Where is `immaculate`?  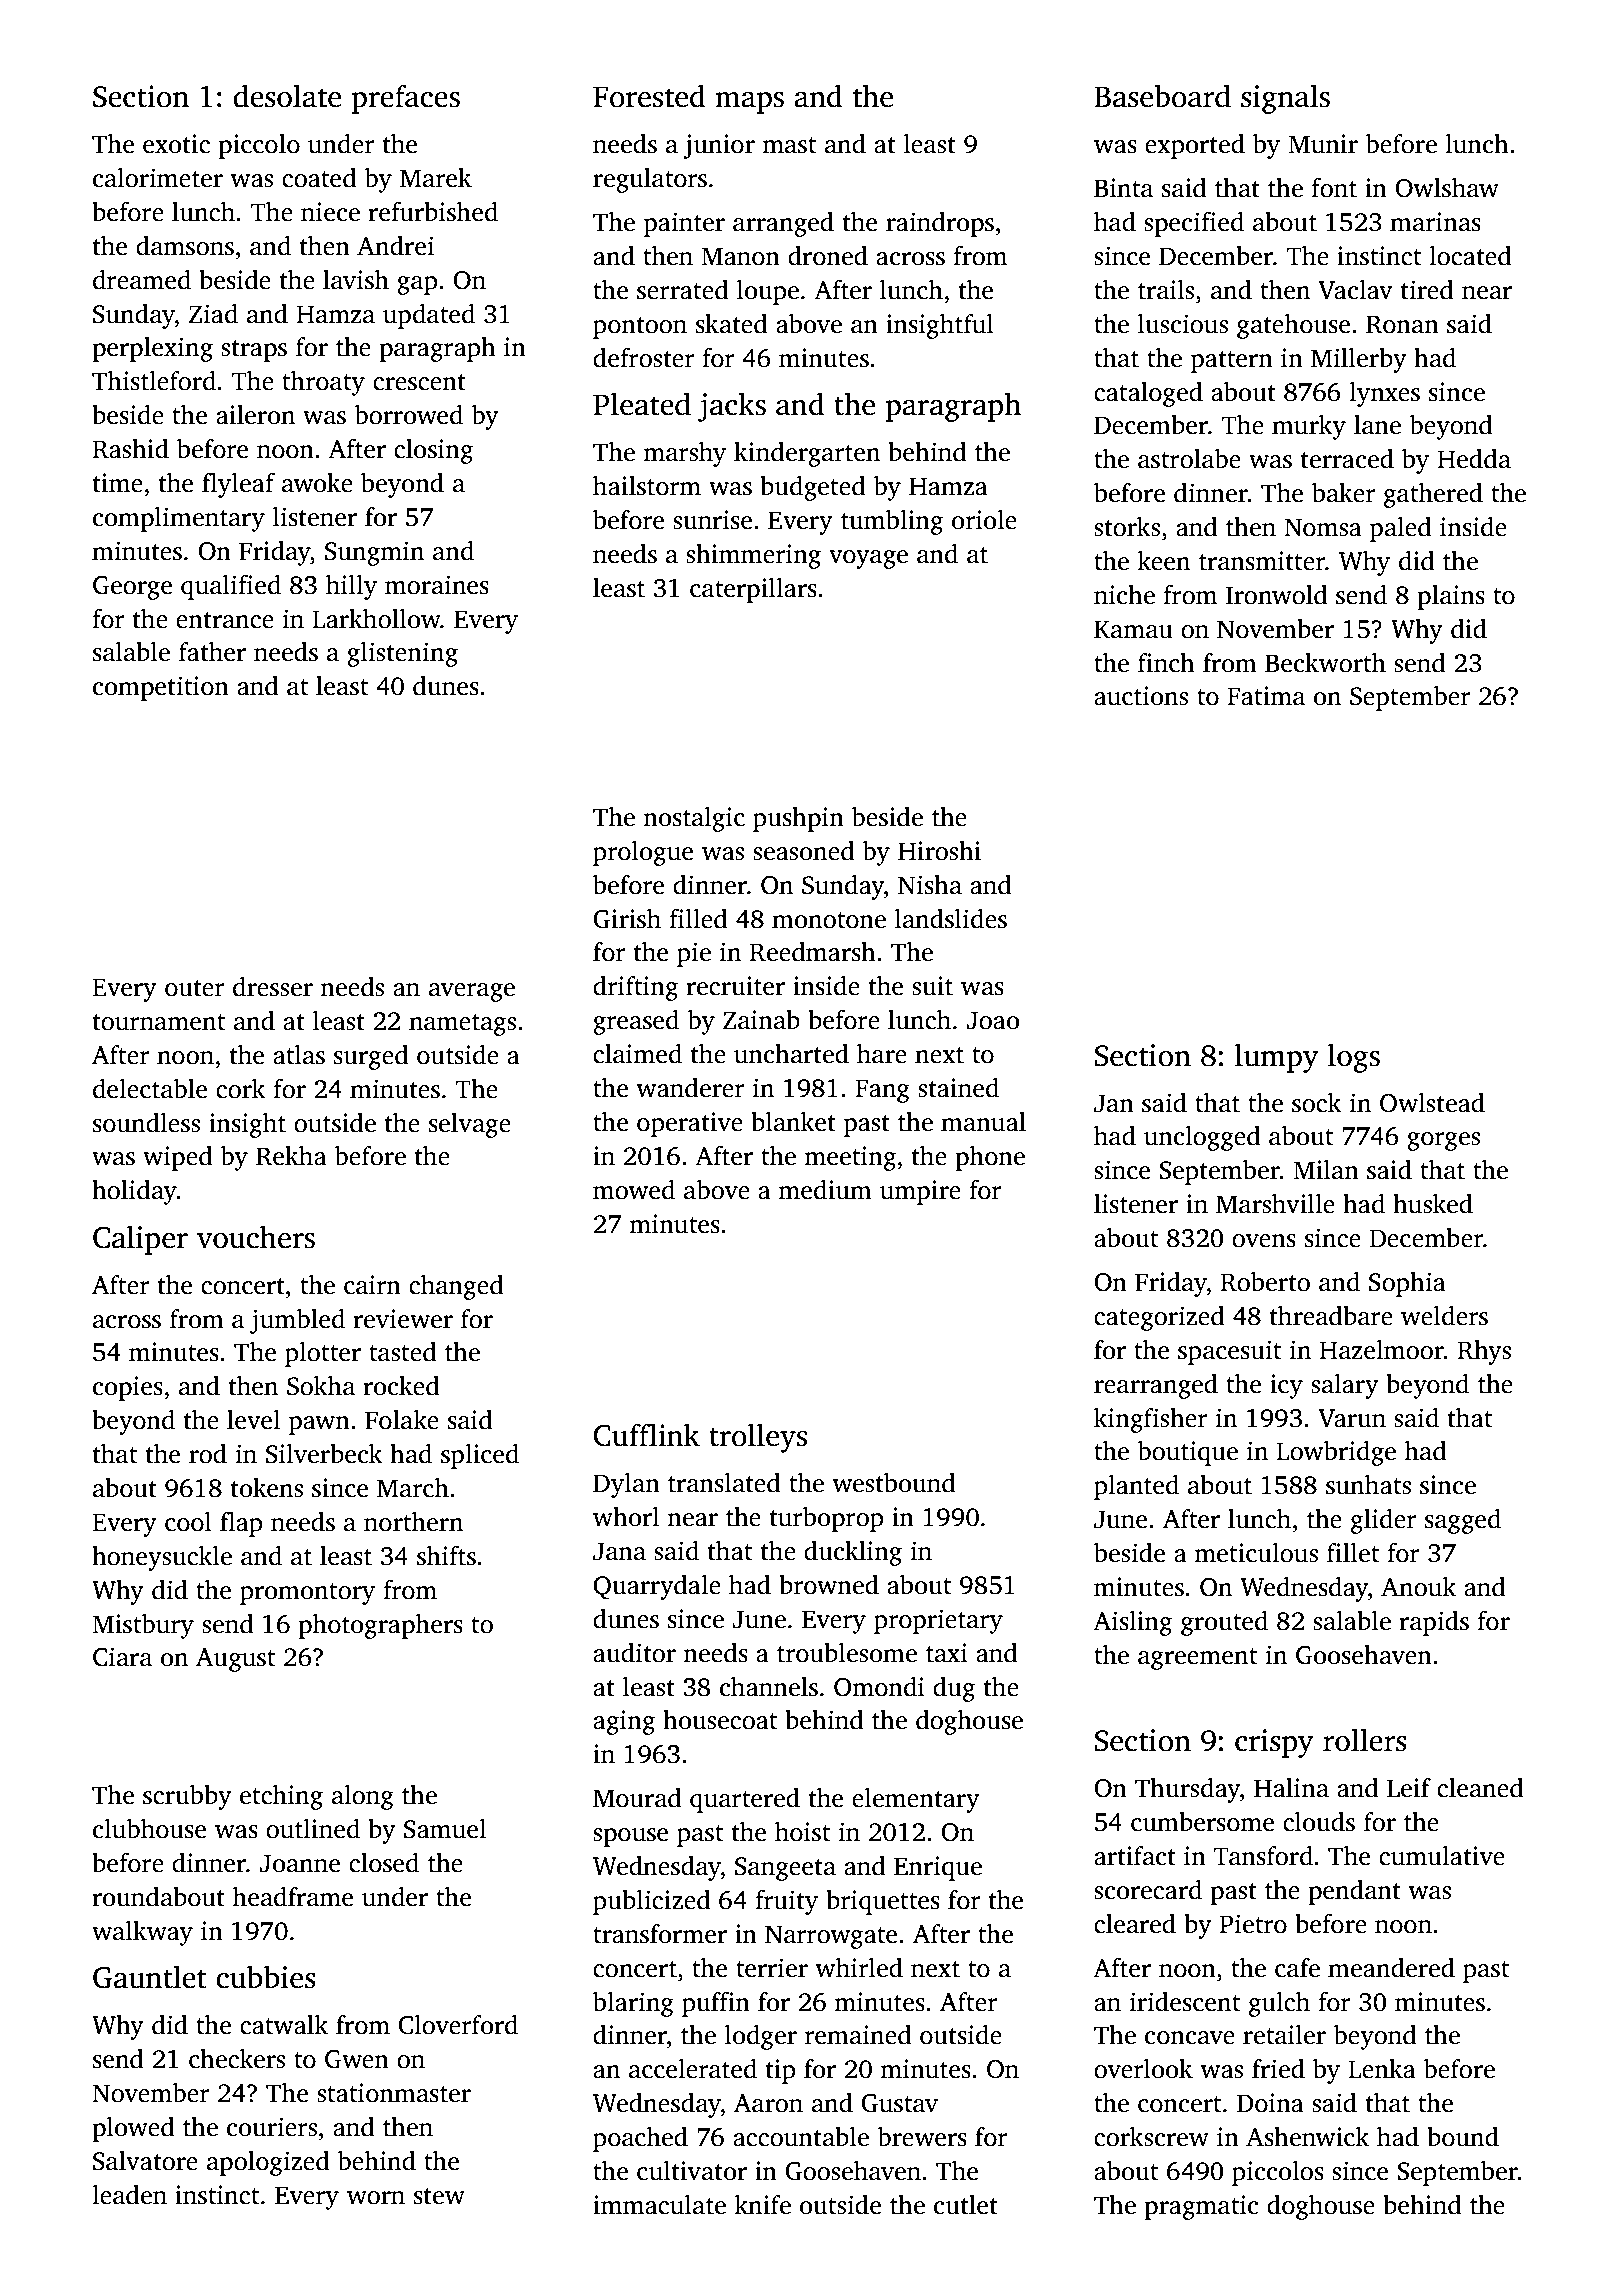
immaculate is located at coordinates (659, 2205).
